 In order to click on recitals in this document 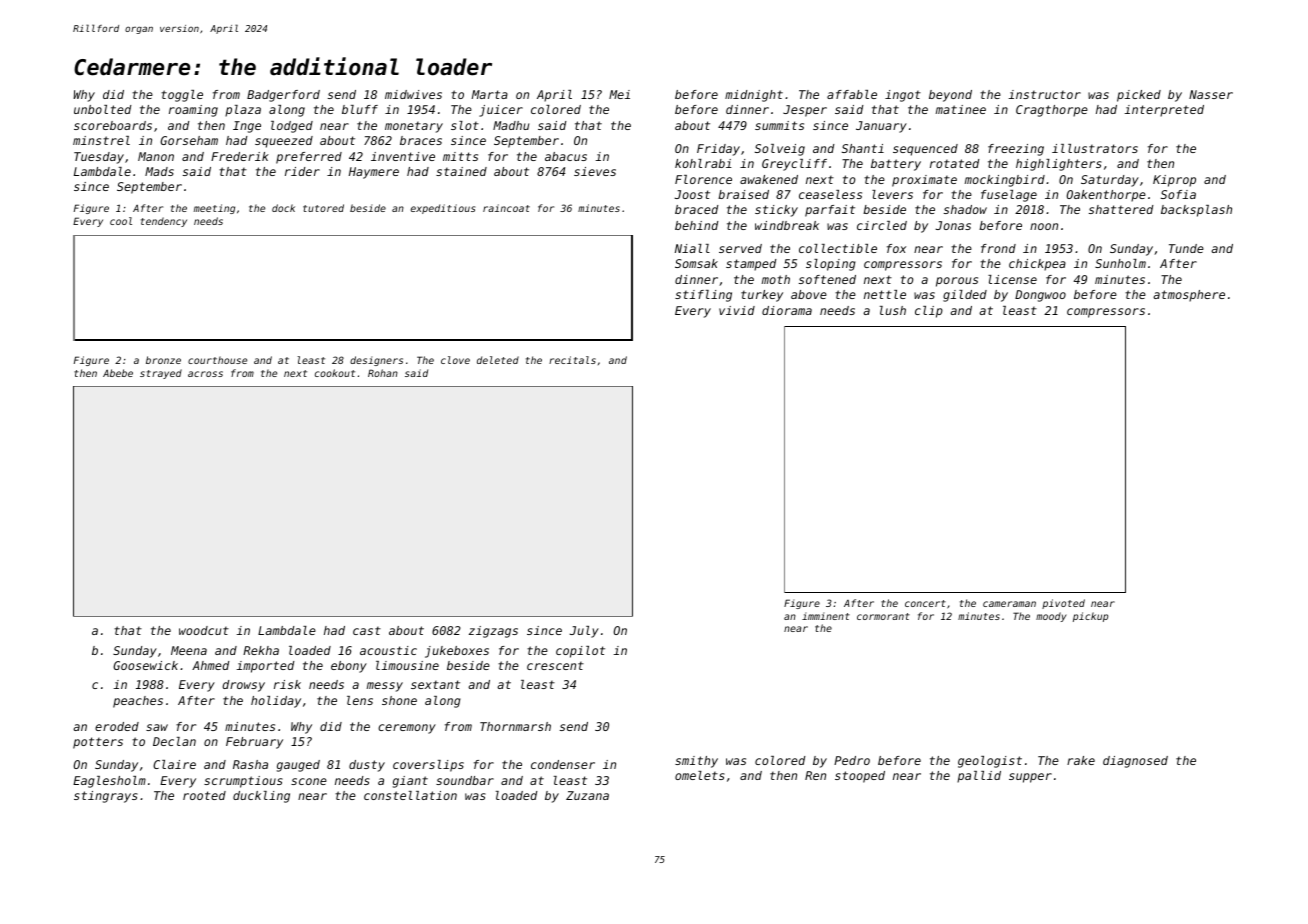, I will do `click(572, 360)`.
